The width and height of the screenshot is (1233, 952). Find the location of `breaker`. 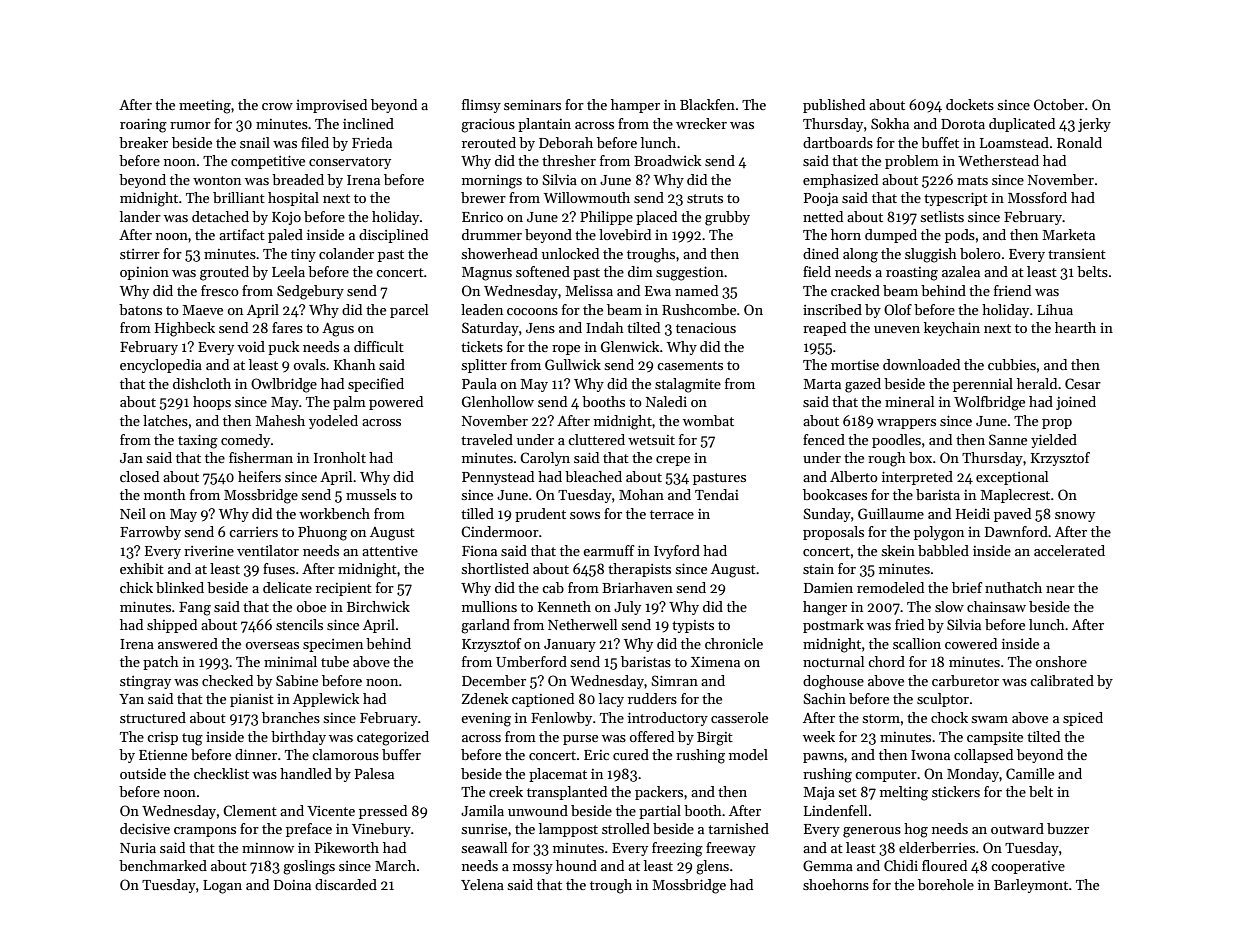

breaker is located at coordinates (143, 142).
